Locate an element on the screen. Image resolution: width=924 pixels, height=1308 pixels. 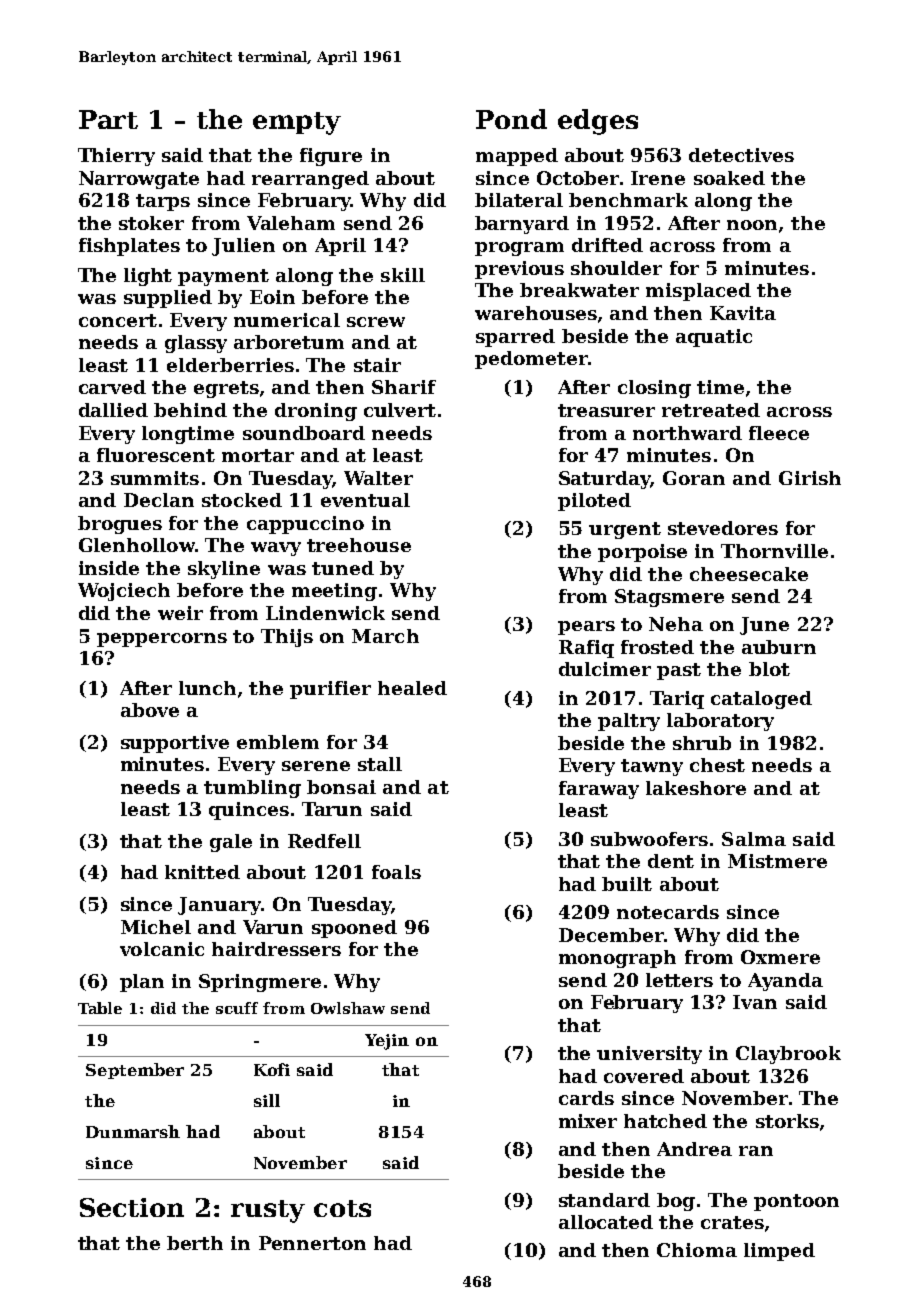
built is located at coordinates (627, 884).
